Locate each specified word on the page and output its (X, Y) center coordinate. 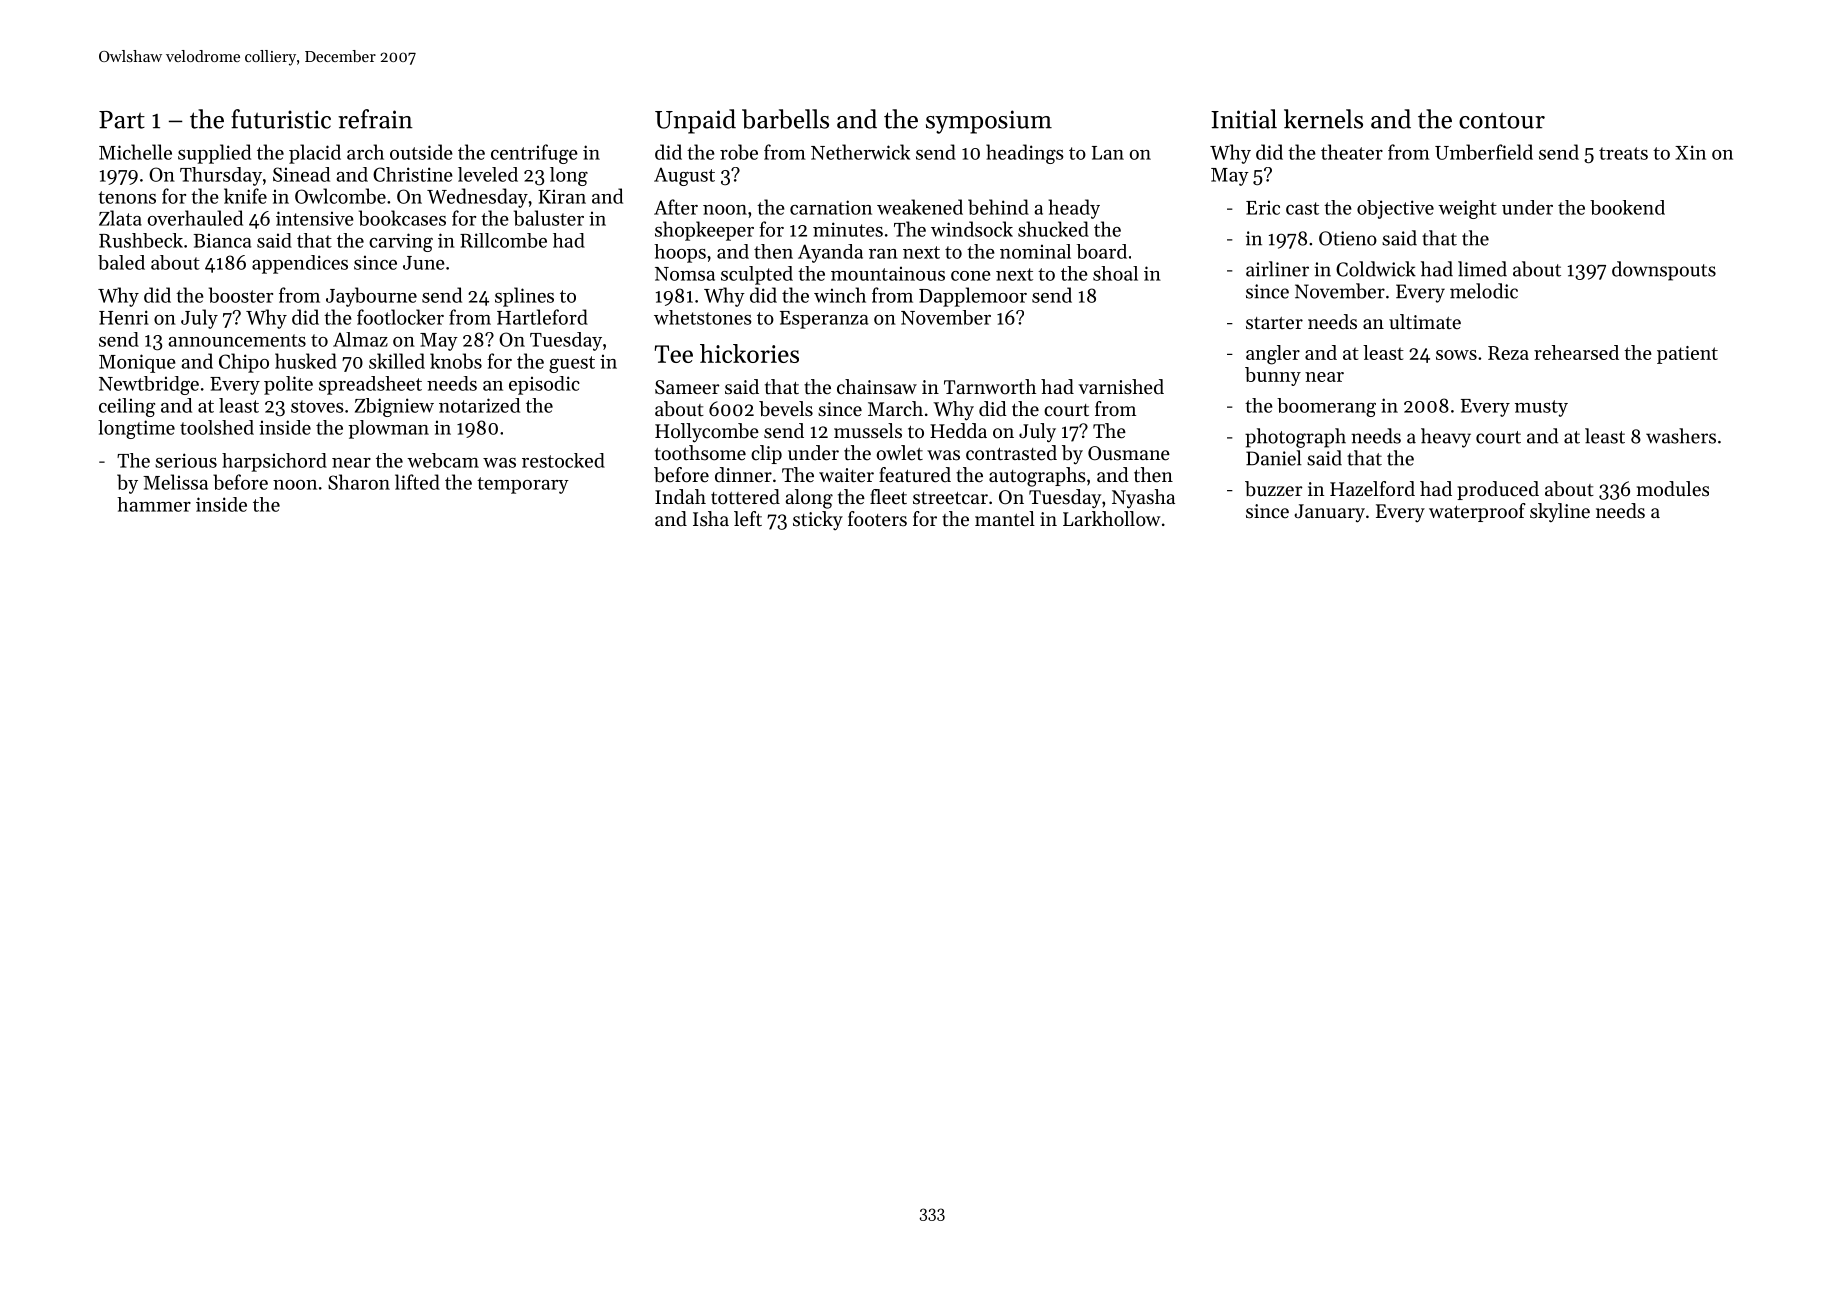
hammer (154, 504)
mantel (1005, 518)
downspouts (1664, 271)
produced (1498, 490)
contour (1502, 121)
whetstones (703, 317)
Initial (1244, 119)
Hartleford (542, 317)
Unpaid (695, 121)
